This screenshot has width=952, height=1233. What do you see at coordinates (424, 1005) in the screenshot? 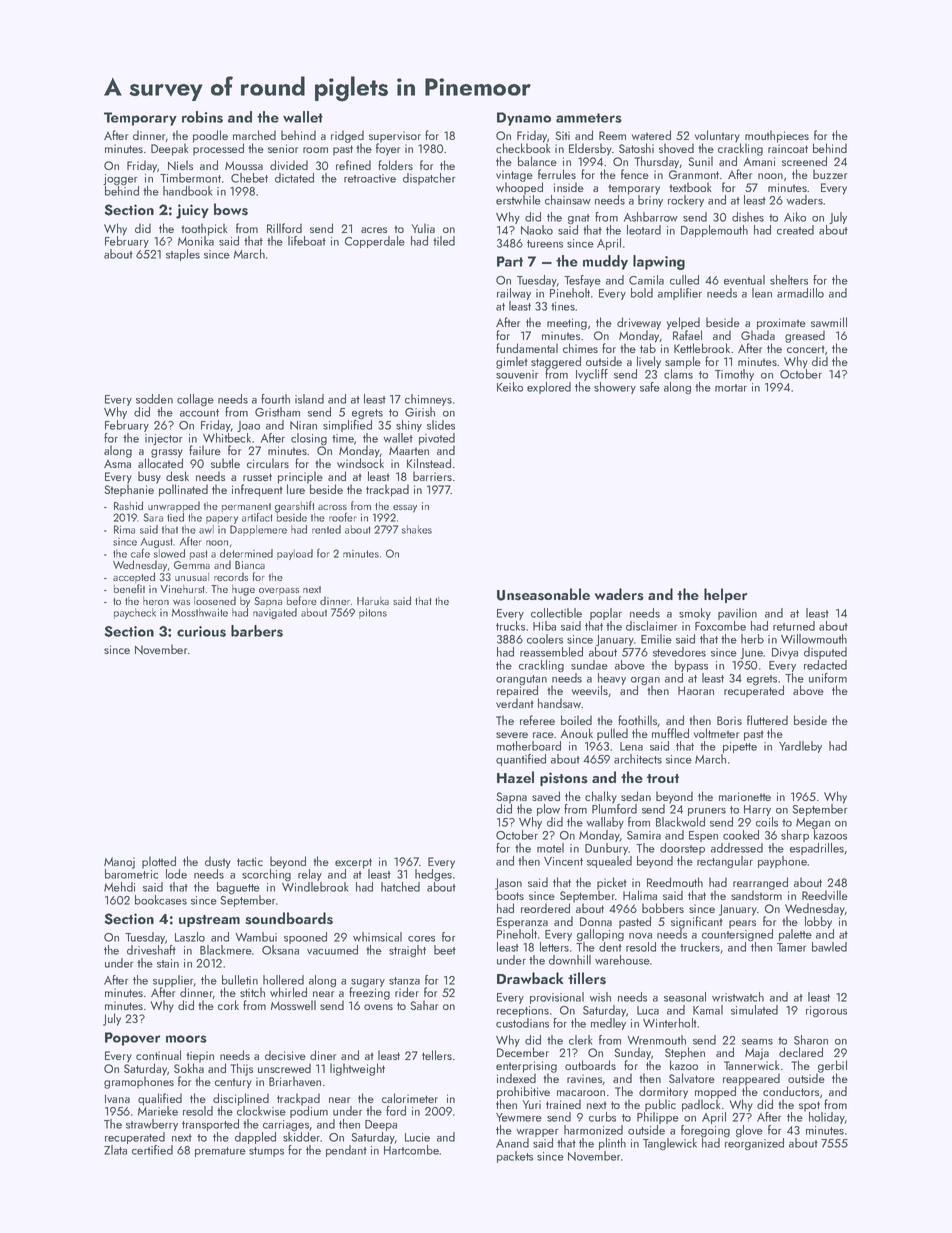
I see `Sahar` at bounding box center [424, 1005].
